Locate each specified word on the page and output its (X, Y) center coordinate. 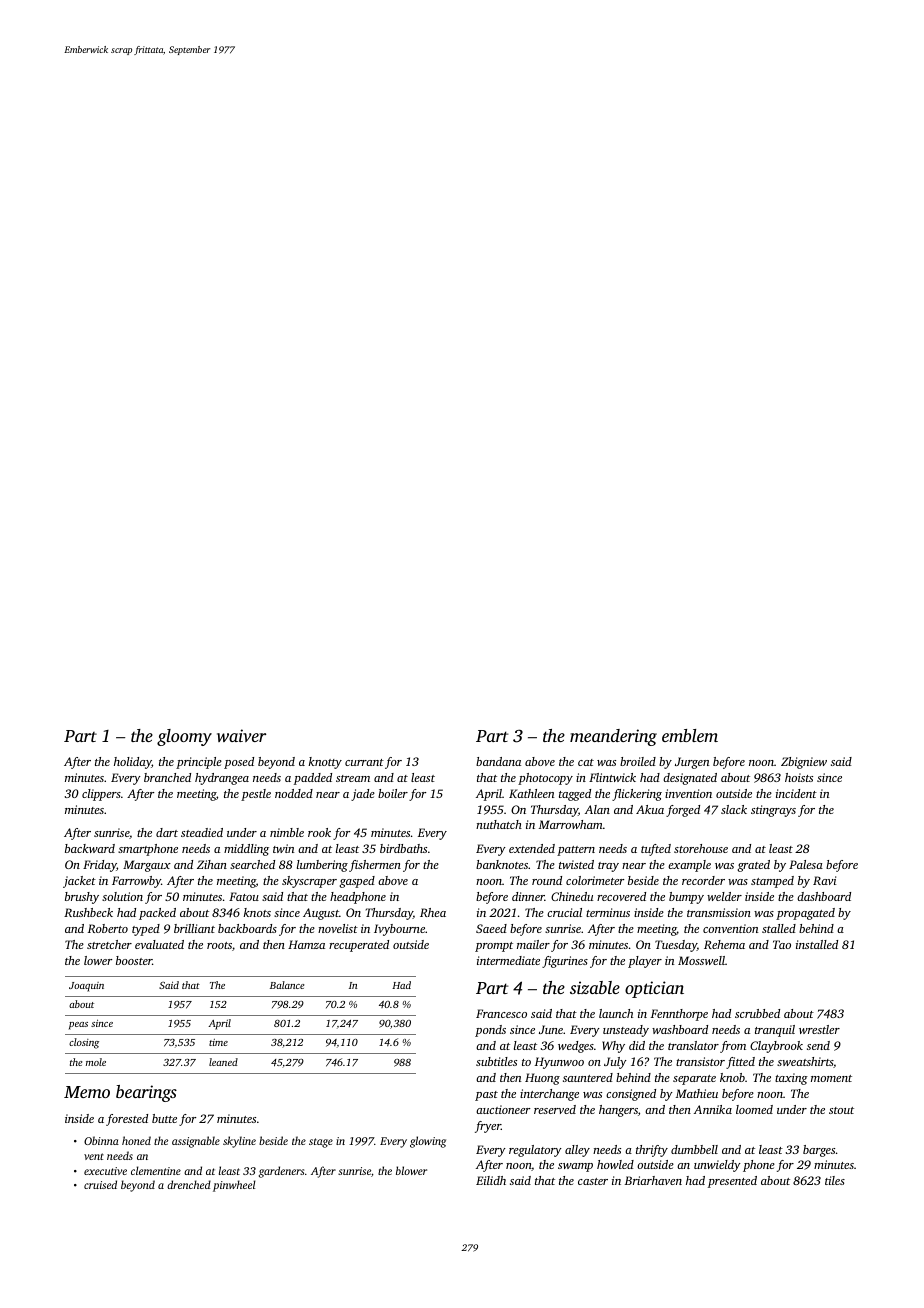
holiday (133, 763)
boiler (393, 793)
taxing (791, 1079)
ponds (490, 1031)
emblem (690, 735)
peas (78, 1026)
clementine (156, 1170)
